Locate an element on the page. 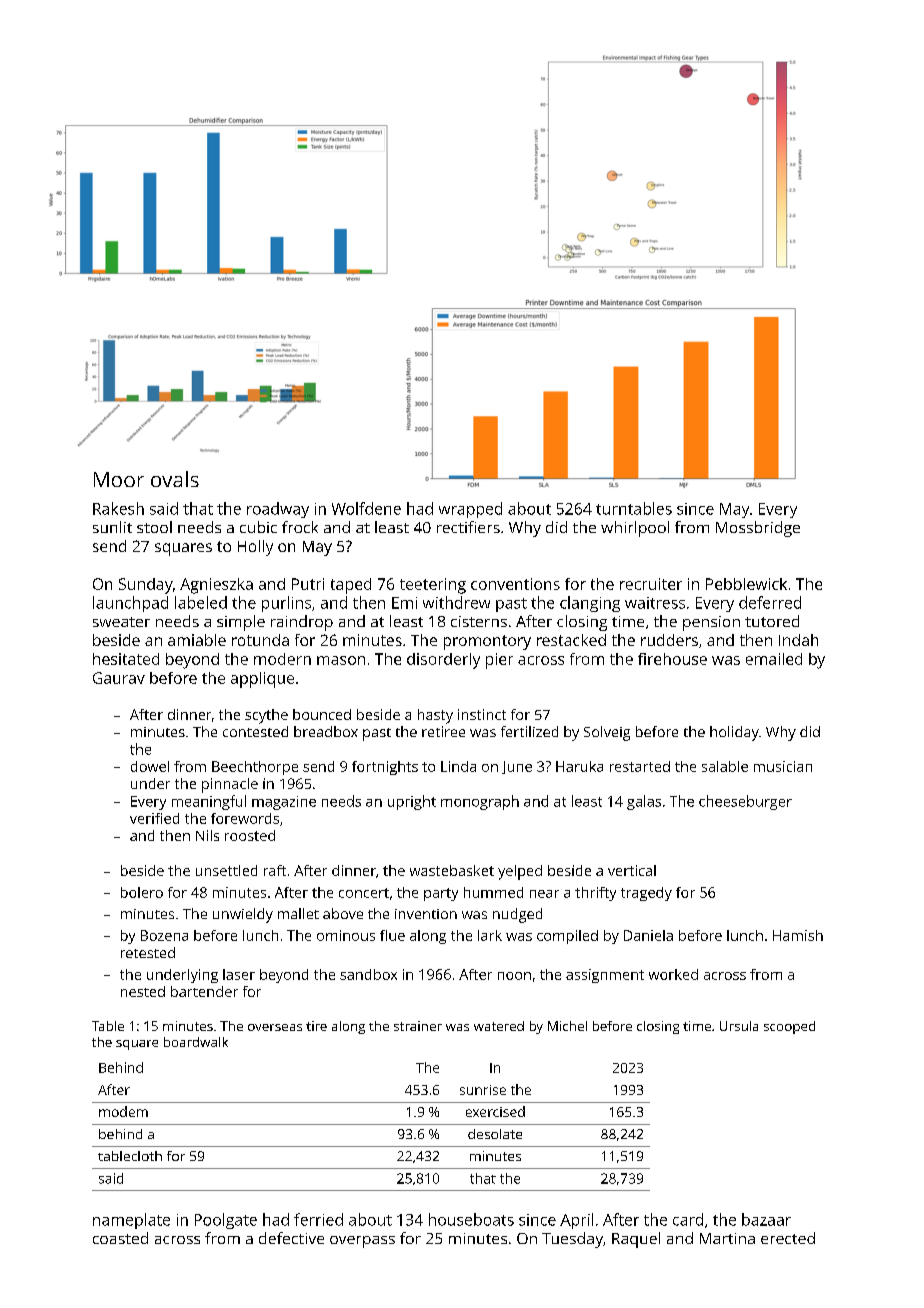  strainer is located at coordinates (418, 1026).
